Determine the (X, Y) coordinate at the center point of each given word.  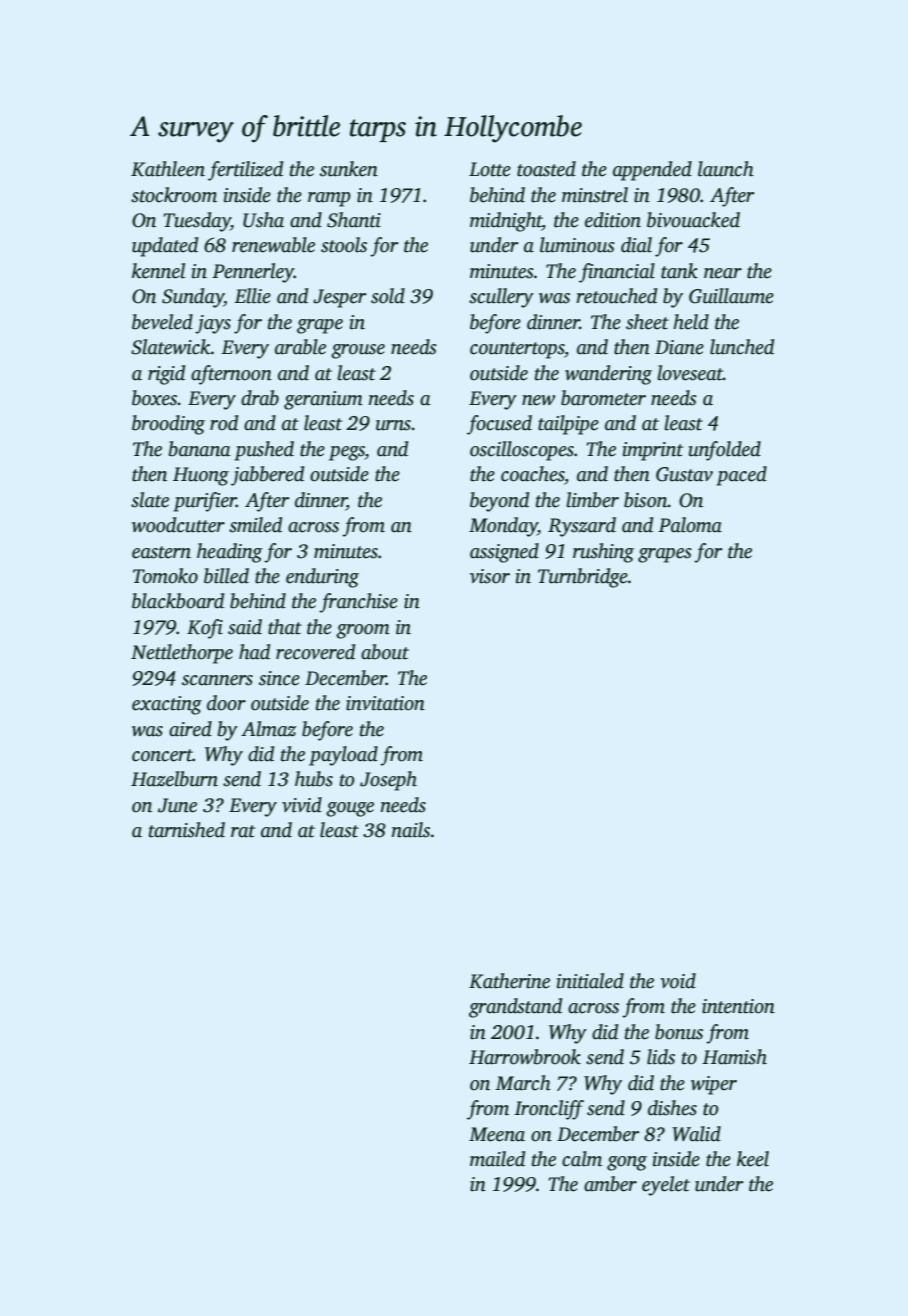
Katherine (509, 981)
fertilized (245, 171)
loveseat (690, 373)
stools (344, 245)
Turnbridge (583, 578)
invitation (385, 703)
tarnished (187, 830)
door (226, 703)
